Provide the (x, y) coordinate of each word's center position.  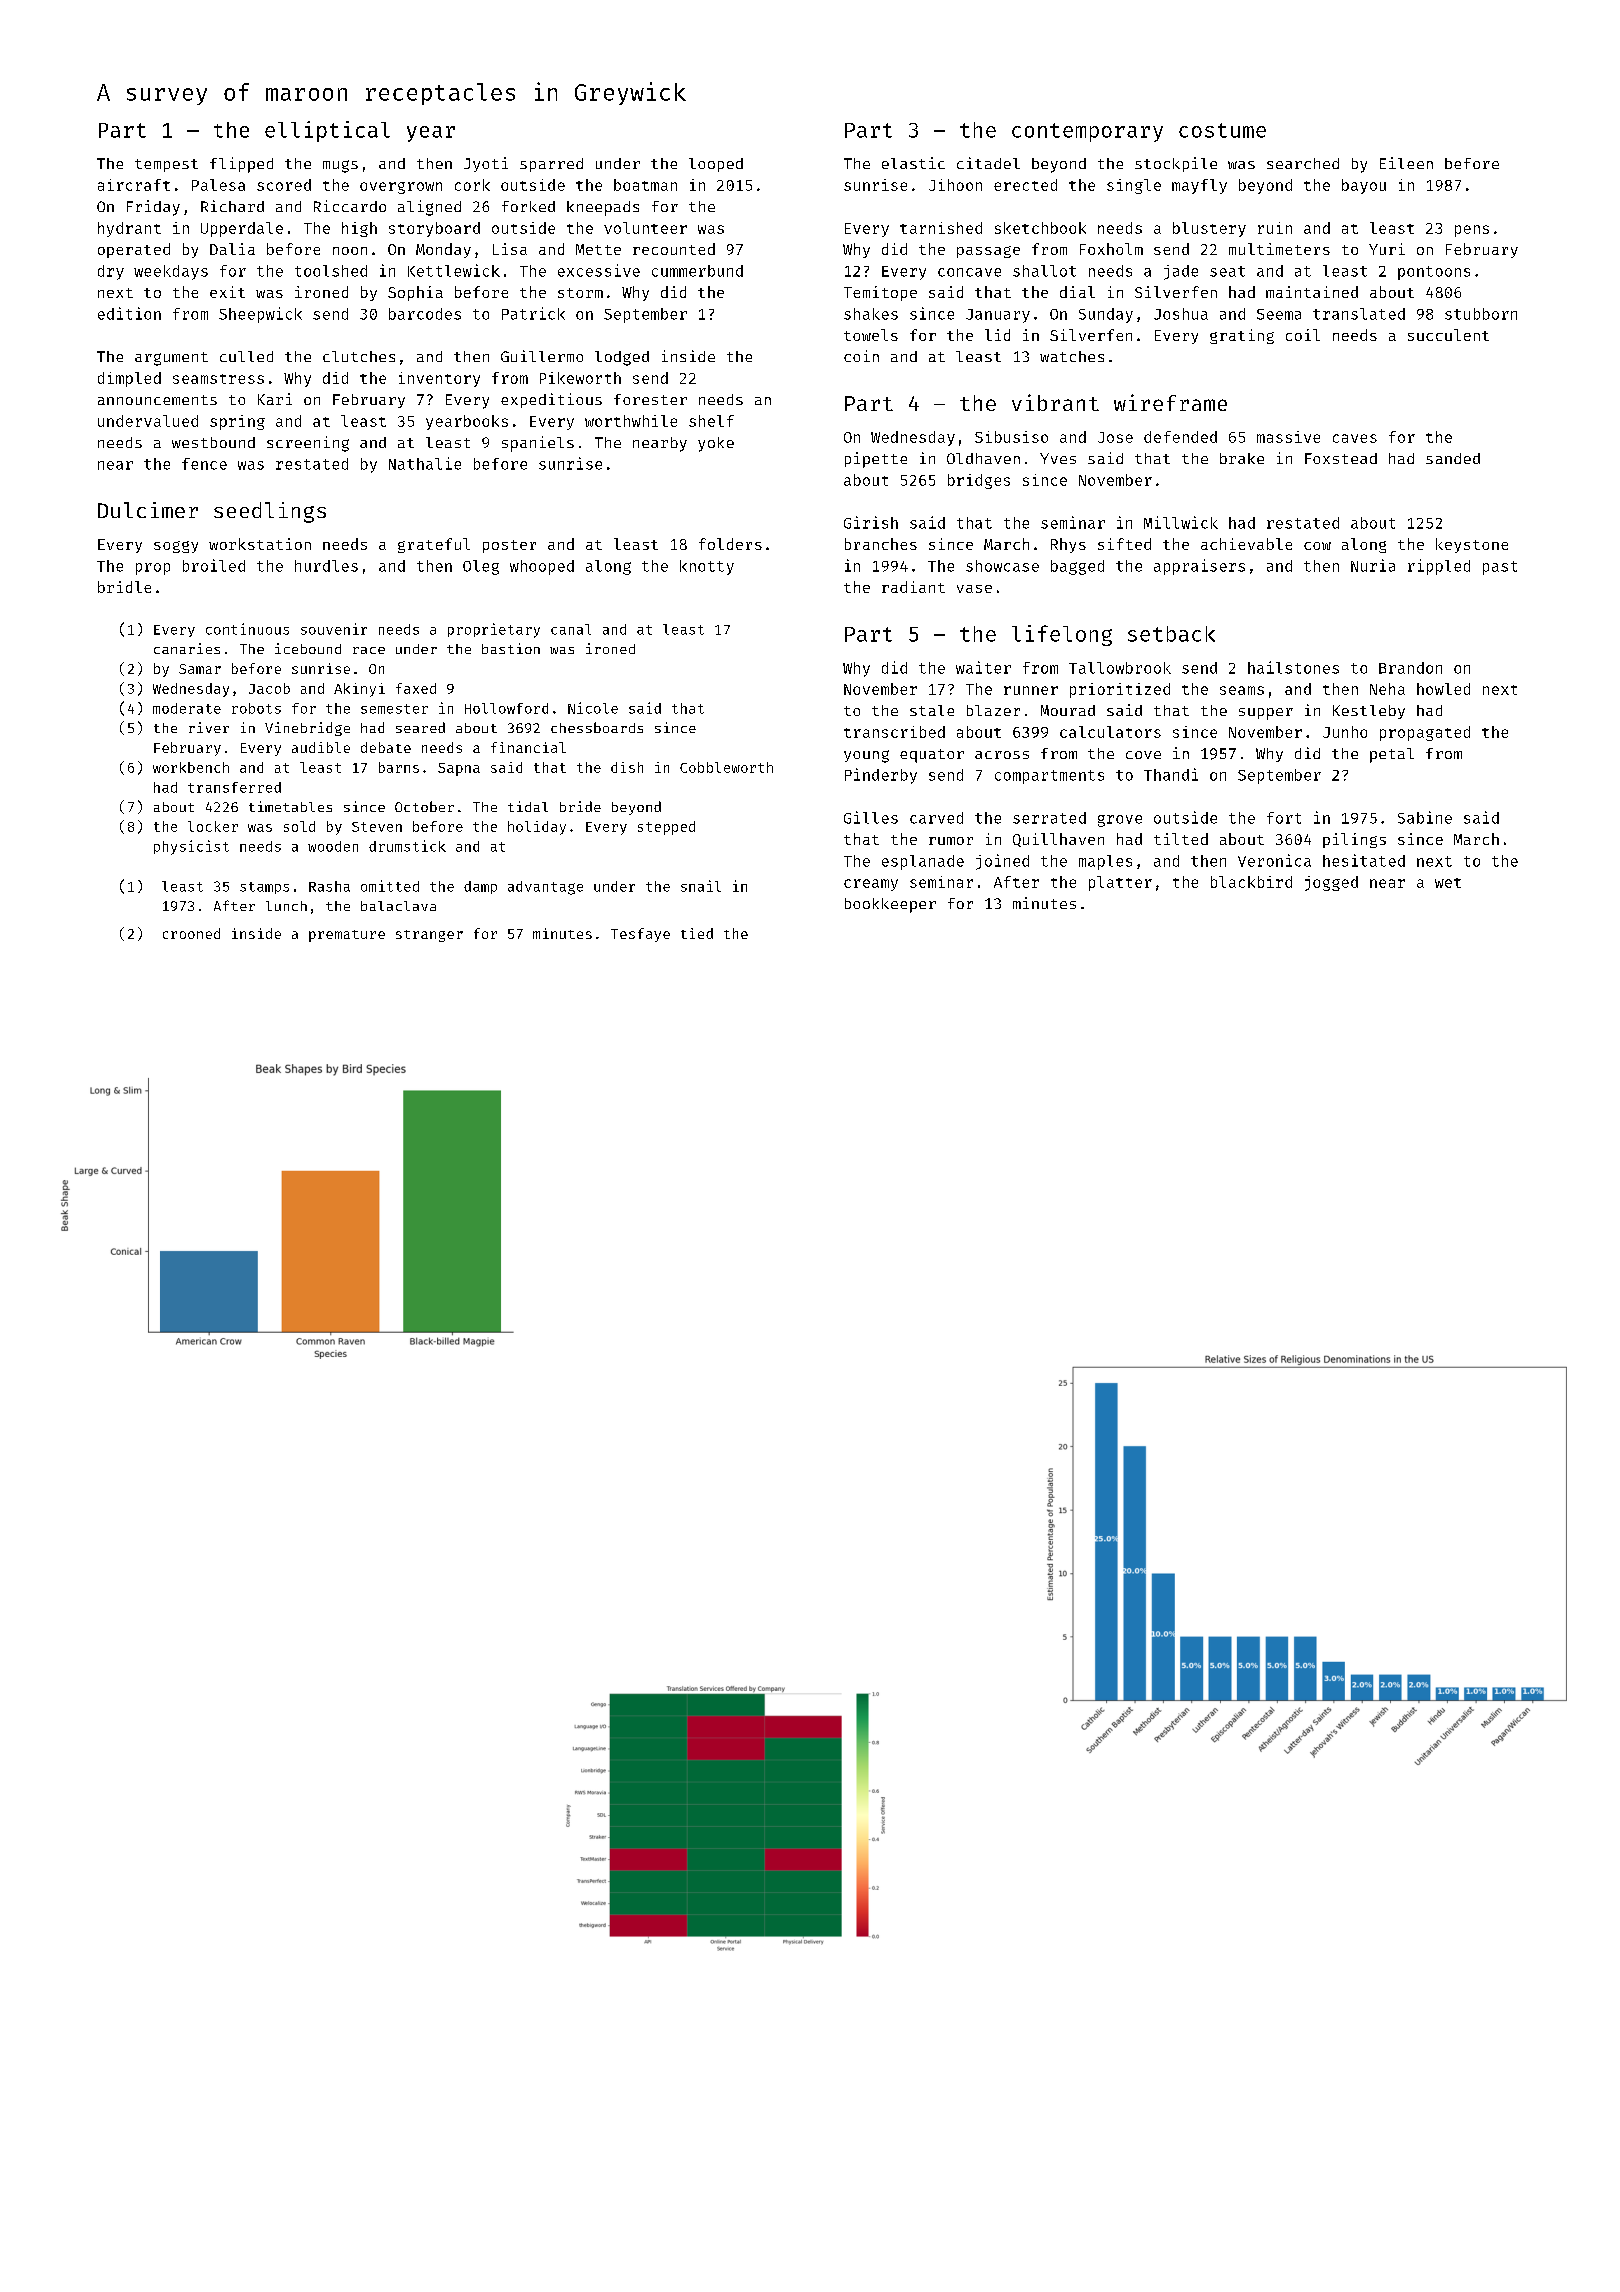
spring (237, 422)
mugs (340, 166)
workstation (260, 544)
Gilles (871, 817)
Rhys (1068, 545)
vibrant (1055, 402)
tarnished (941, 228)
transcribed (894, 732)
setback (1171, 634)
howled (1443, 689)
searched (1303, 163)
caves (1355, 438)
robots (256, 708)
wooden (333, 846)
